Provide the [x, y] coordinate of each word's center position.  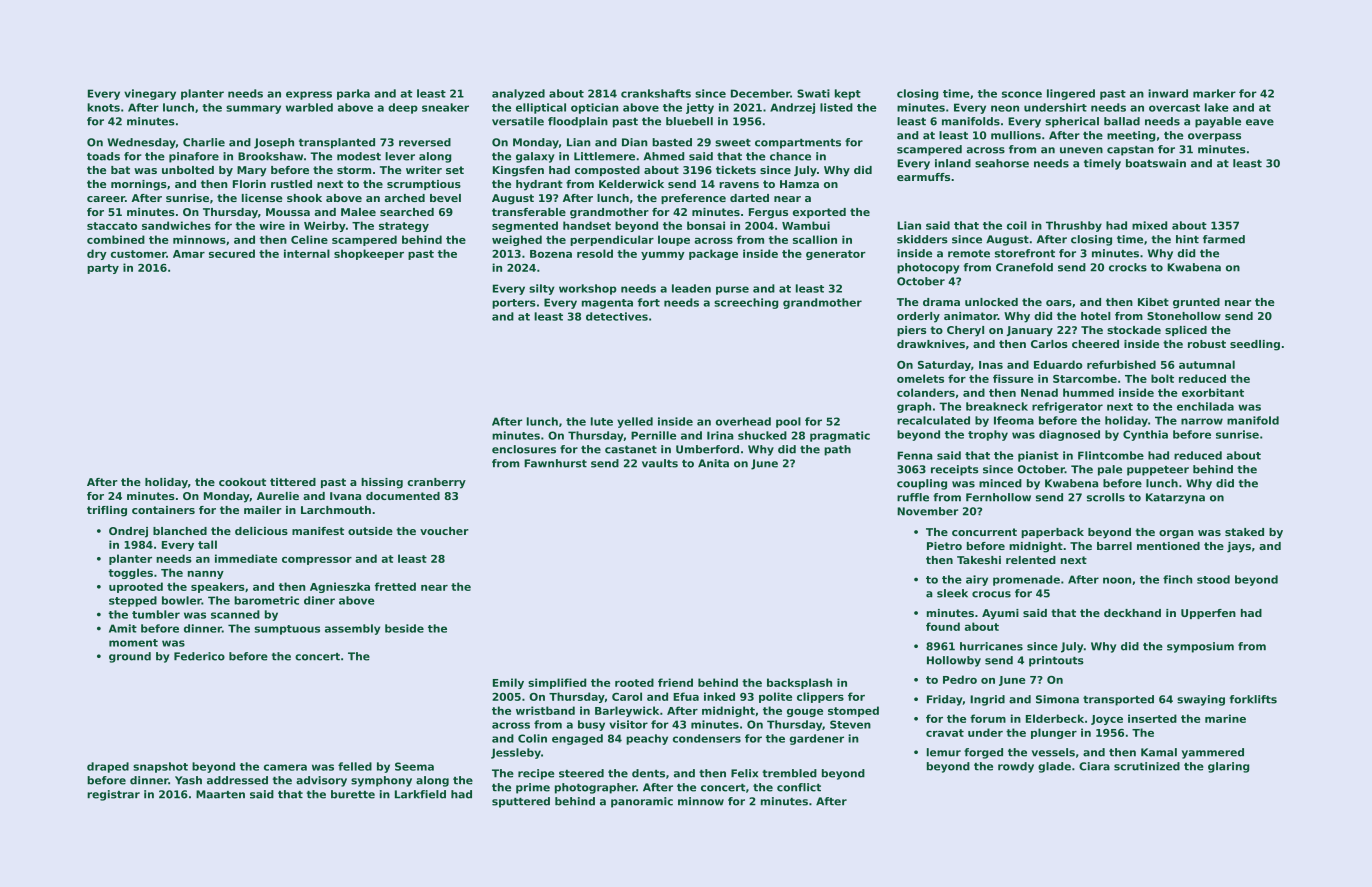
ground [130, 657]
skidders [922, 239]
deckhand [1132, 613]
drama [941, 302]
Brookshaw [270, 156]
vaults [660, 463]
